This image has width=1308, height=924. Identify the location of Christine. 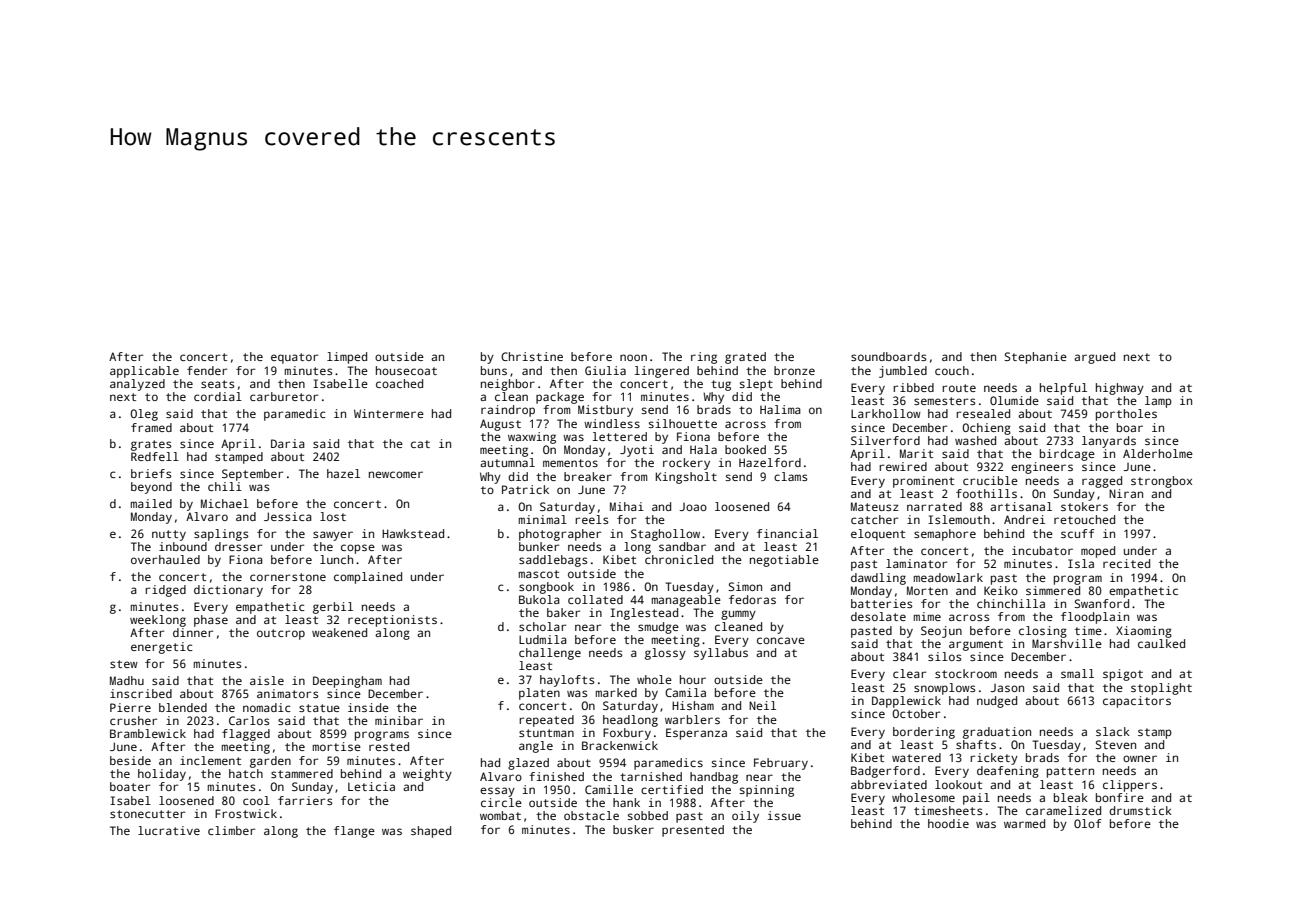
(532, 356).
